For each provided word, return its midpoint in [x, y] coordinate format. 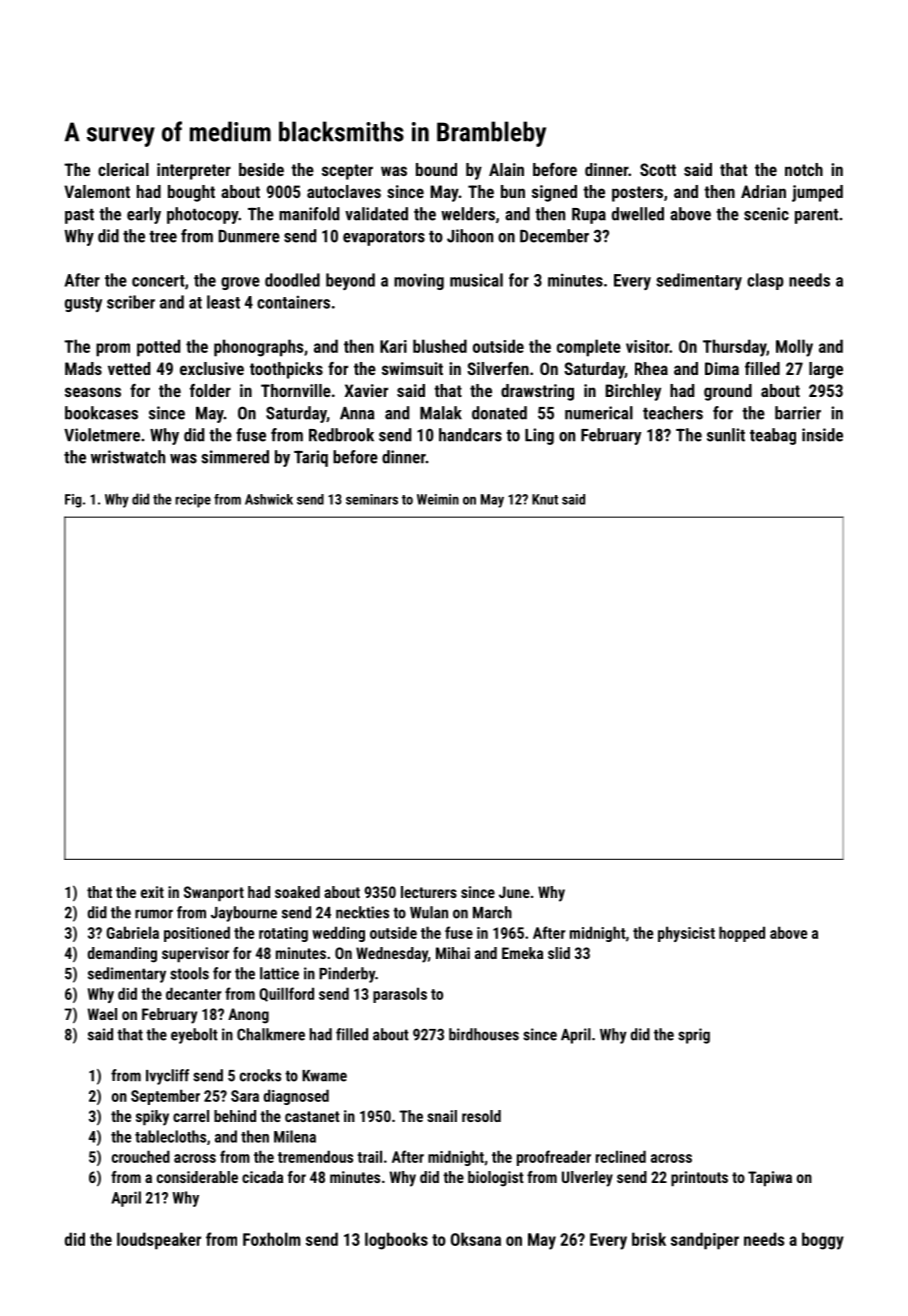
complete [589, 348]
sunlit [726, 435]
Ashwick [269, 499]
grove [240, 283]
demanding [122, 955]
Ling [539, 436]
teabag [773, 436]
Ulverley [587, 1179]
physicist [686, 934]
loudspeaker [159, 1241]
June [514, 892]
